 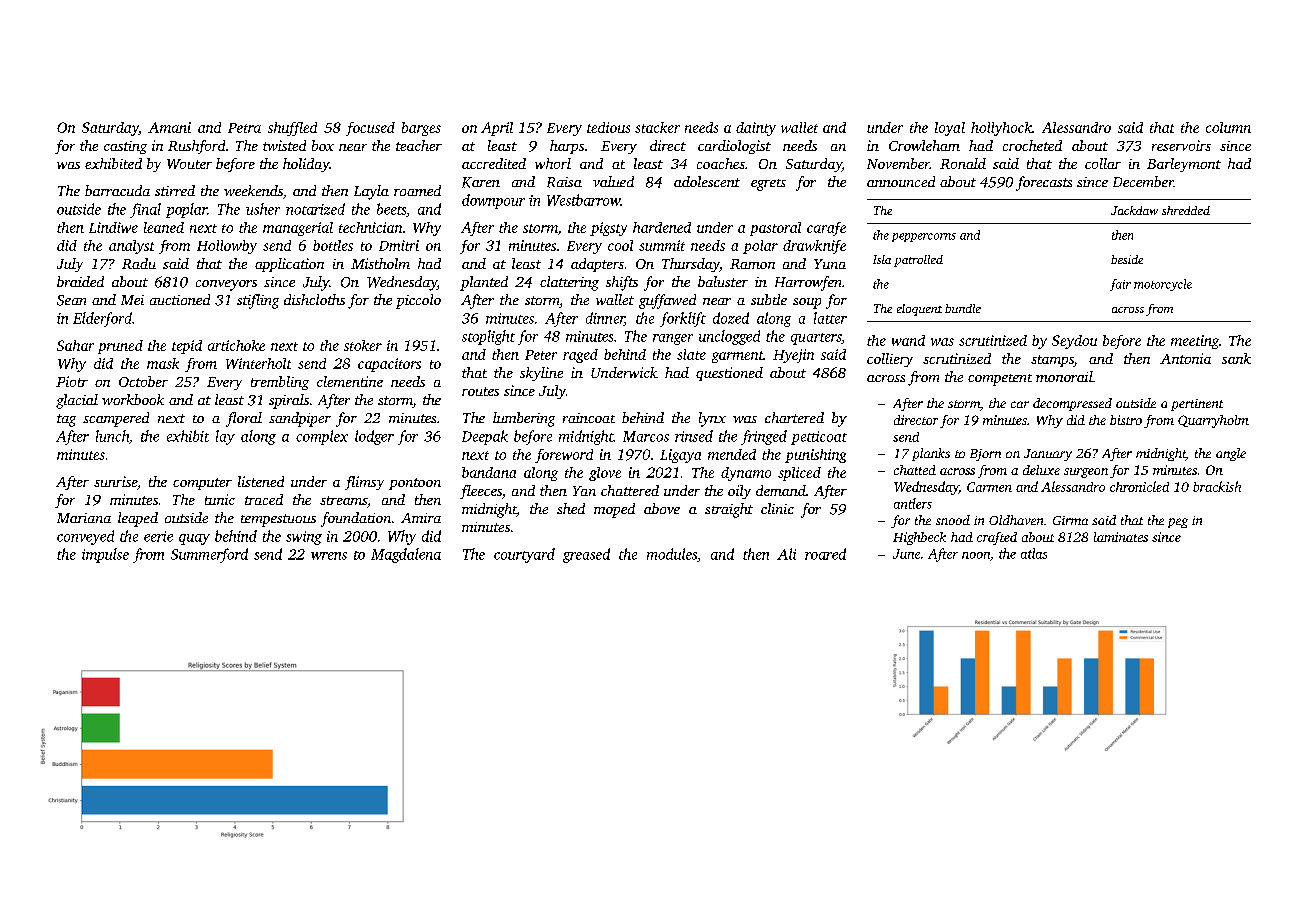 I want to click on mask, so click(x=163, y=363).
